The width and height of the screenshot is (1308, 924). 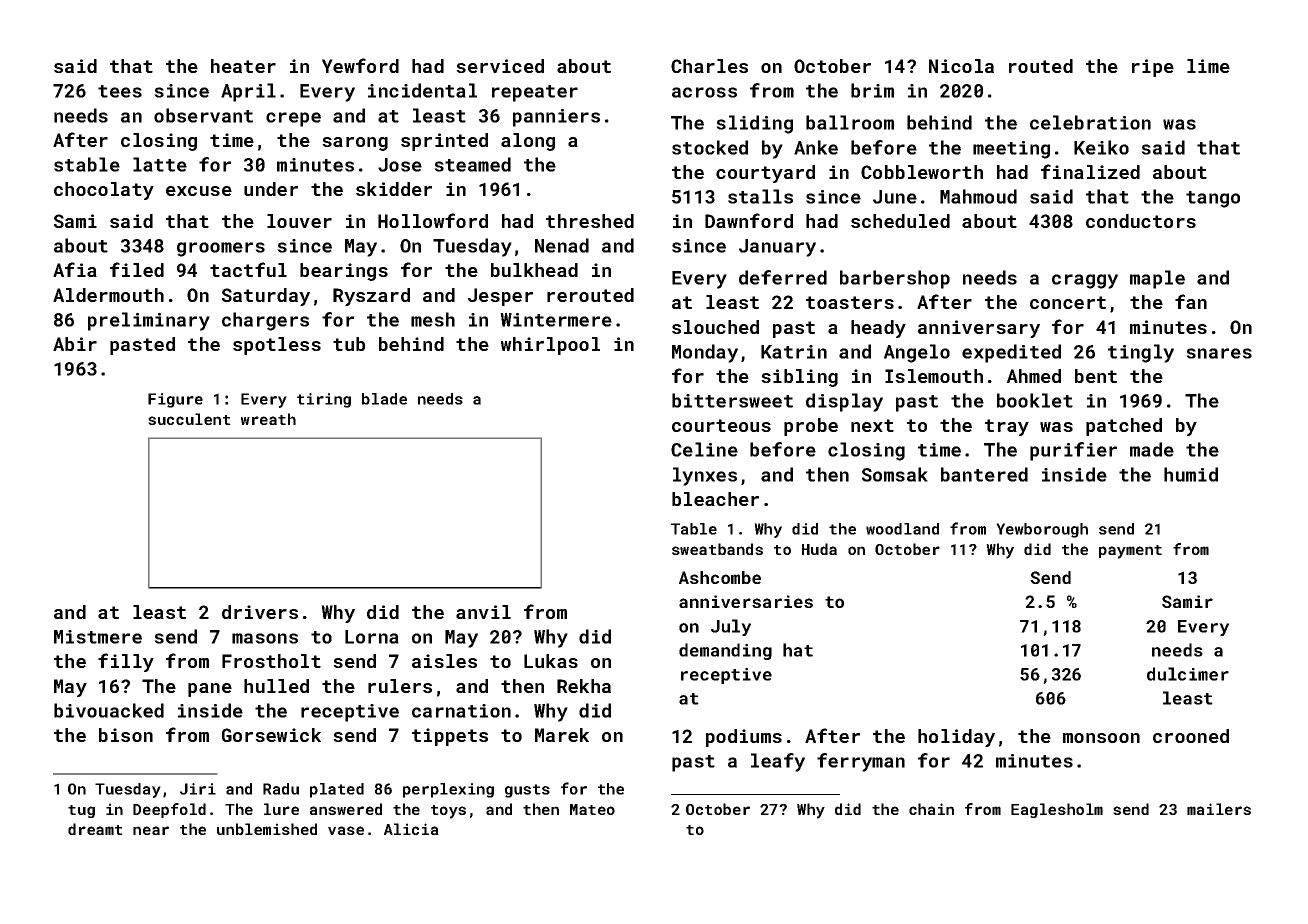 I want to click on fan, so click(x=1191, y=301).
